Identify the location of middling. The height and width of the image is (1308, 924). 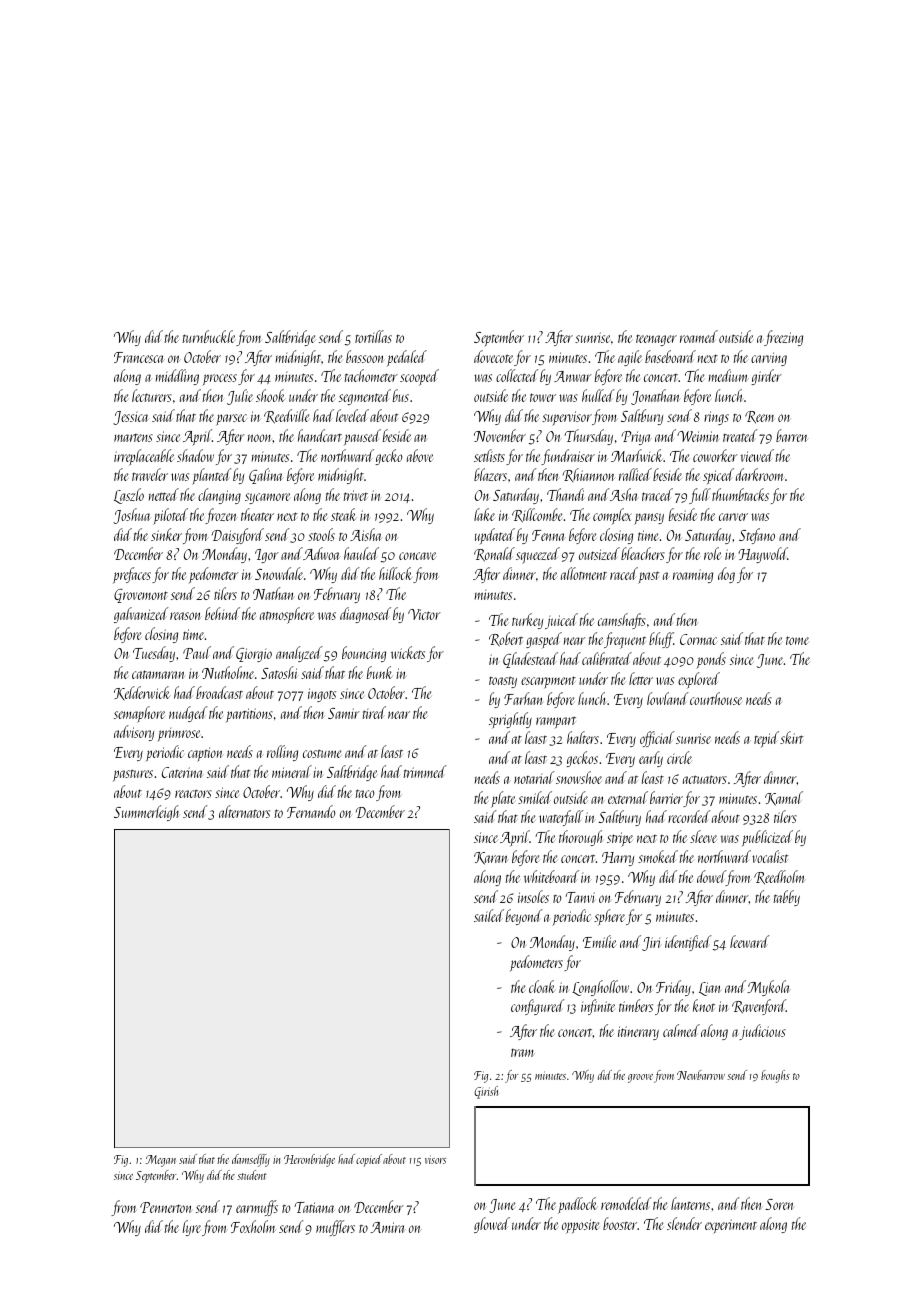
(177, 377).
